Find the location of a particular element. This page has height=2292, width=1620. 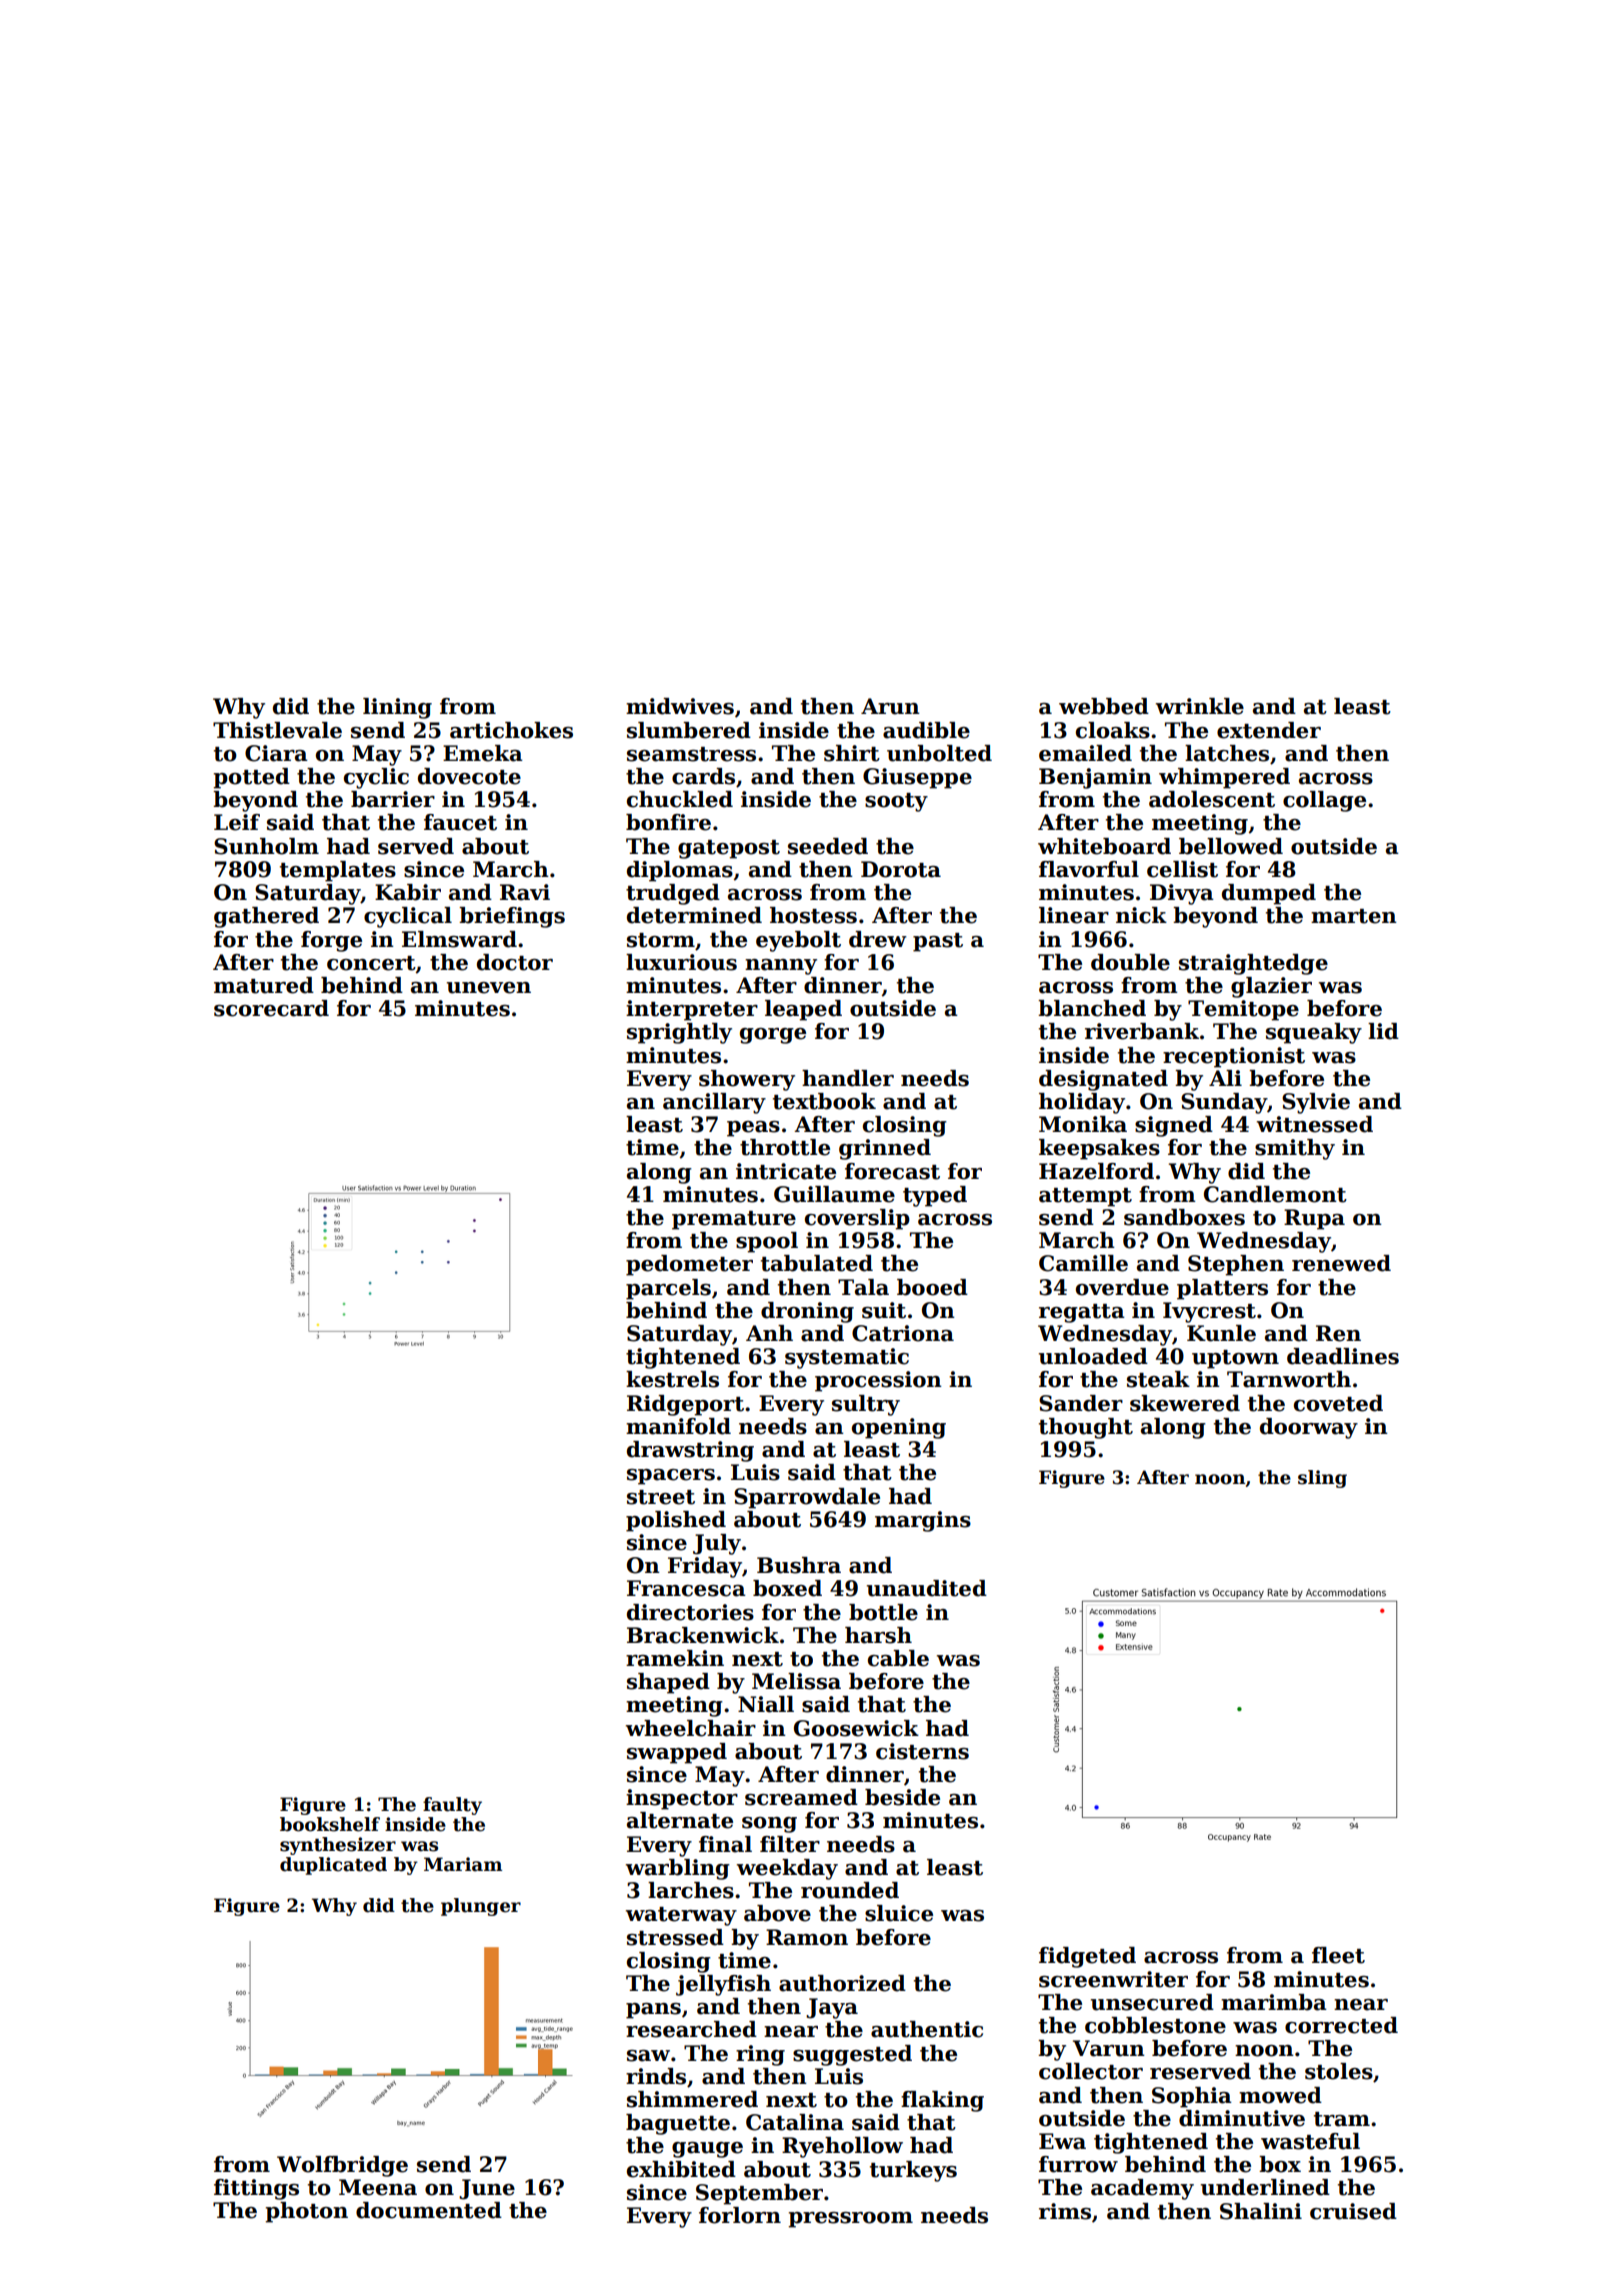

midwives is located at coordinates (680, 706).
